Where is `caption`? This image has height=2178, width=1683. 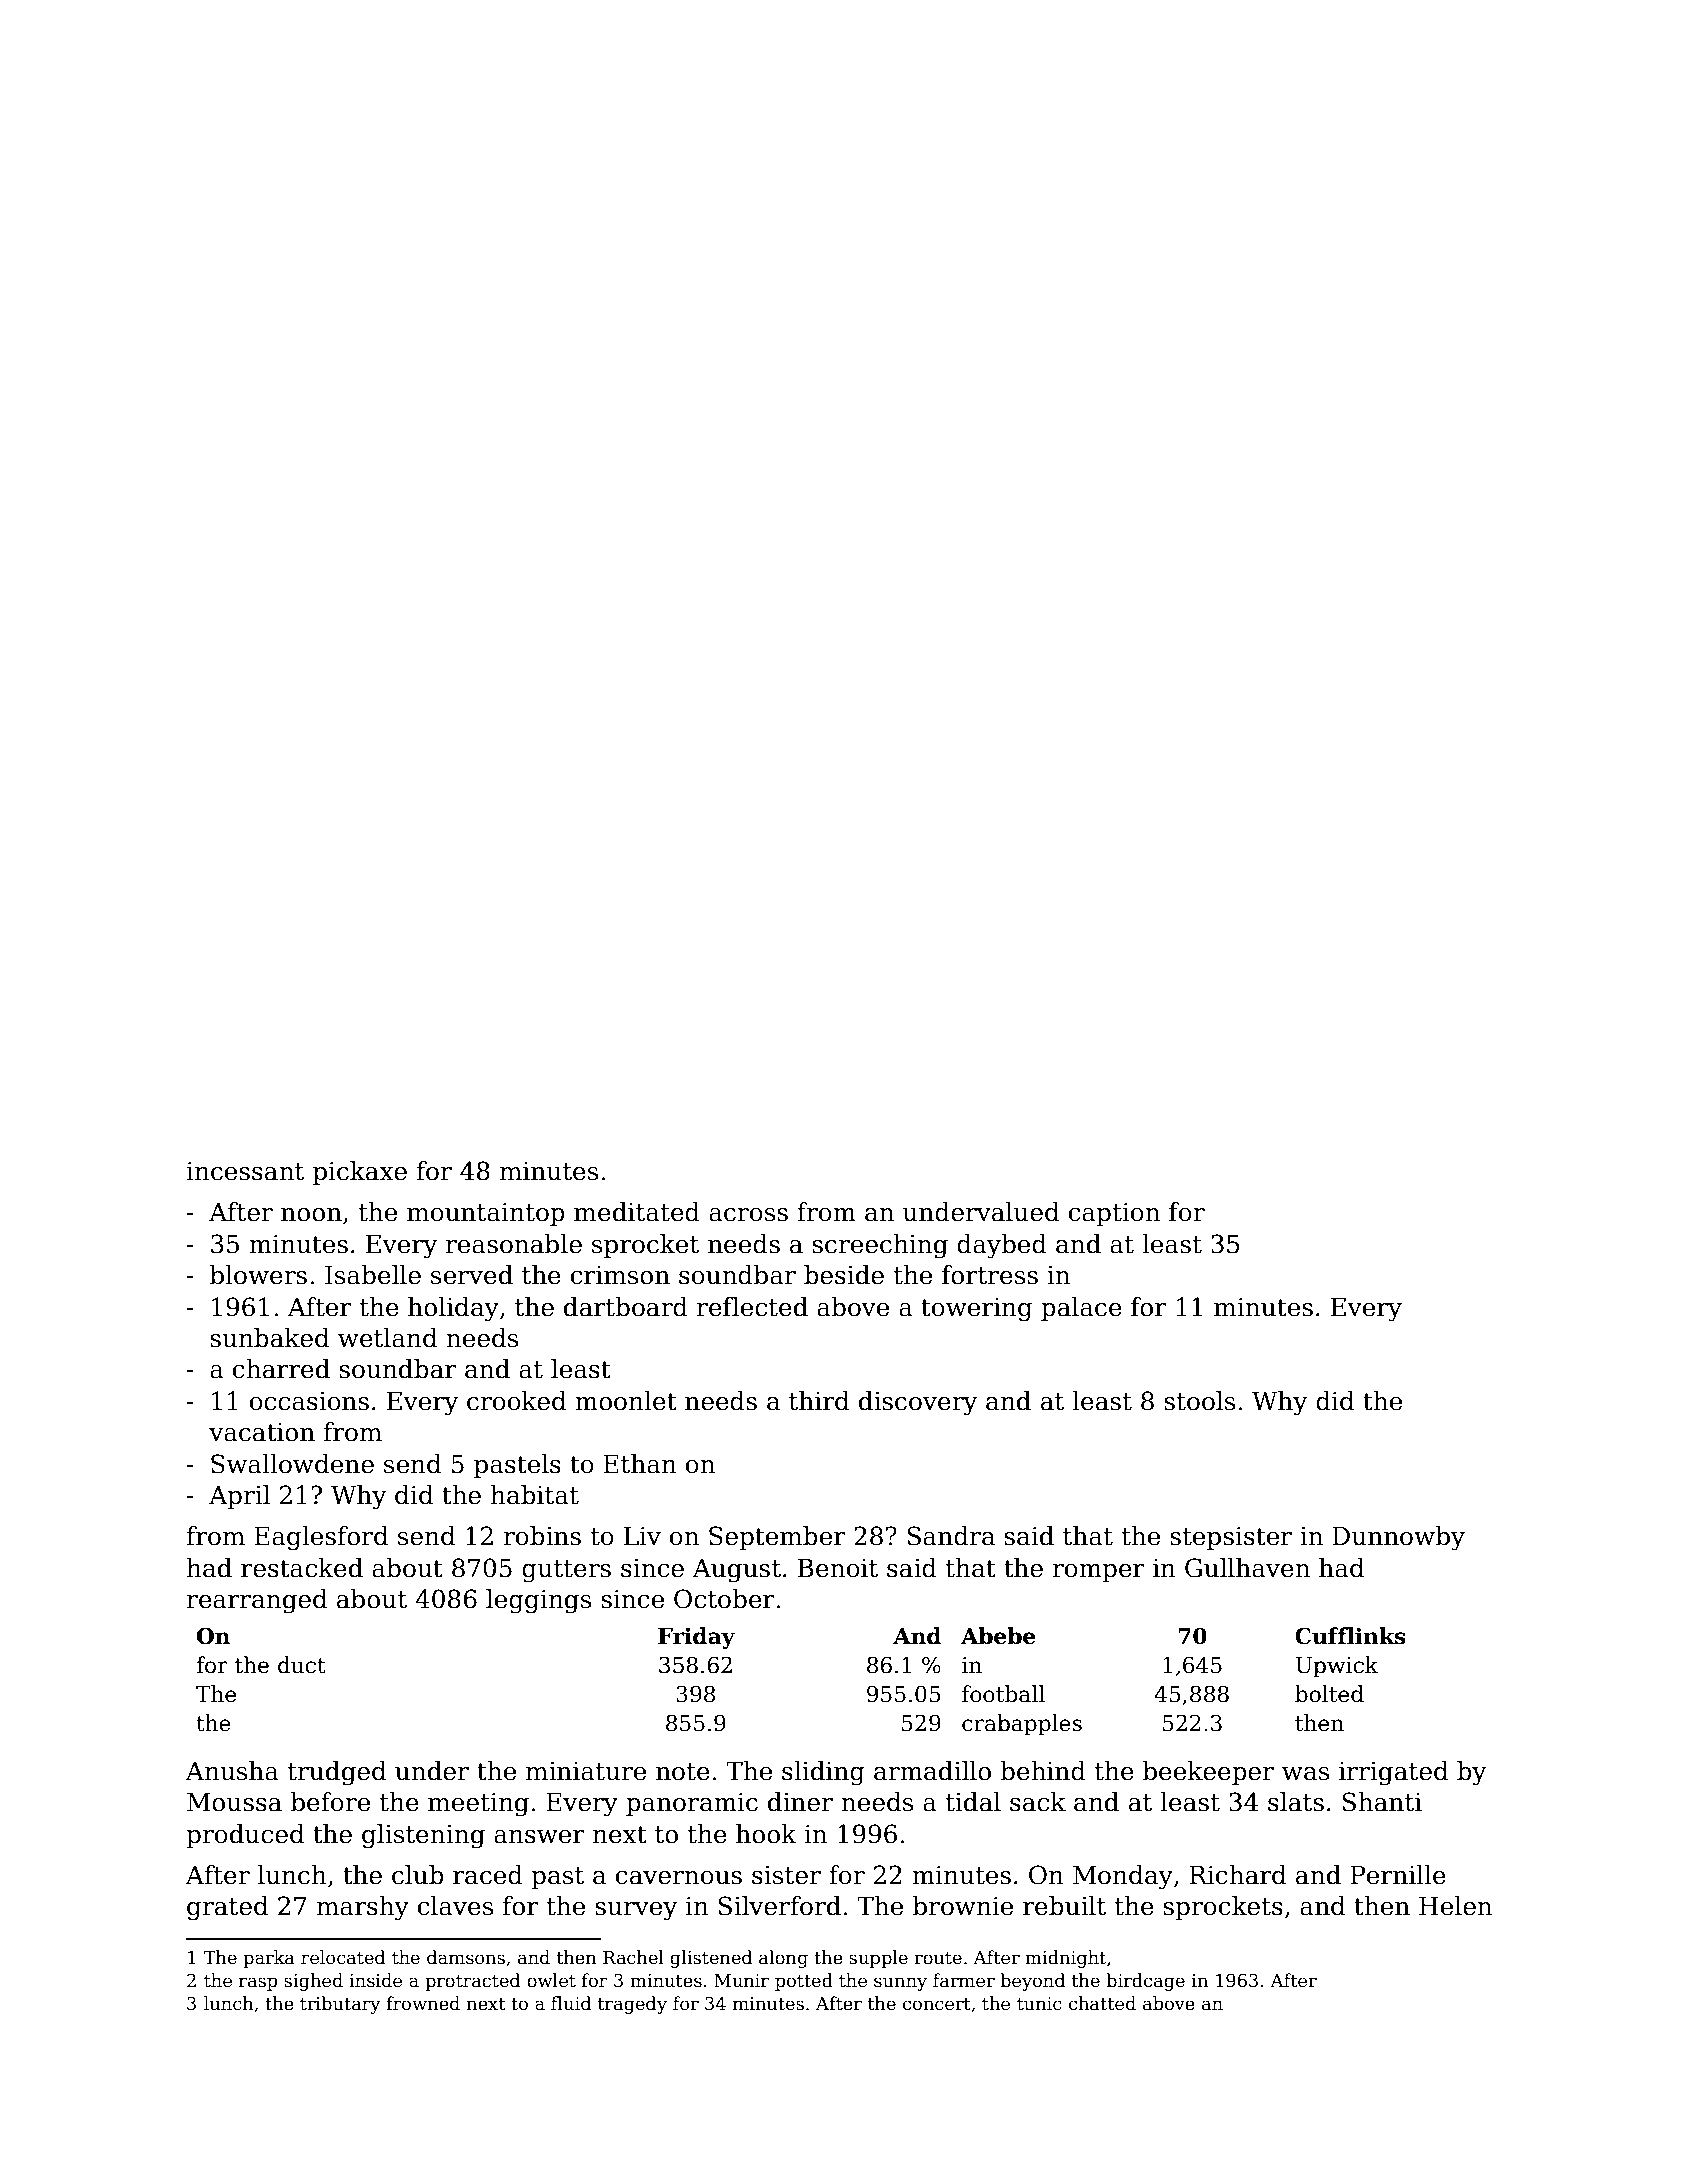 caption is located at coordinates (1114, 1214).
